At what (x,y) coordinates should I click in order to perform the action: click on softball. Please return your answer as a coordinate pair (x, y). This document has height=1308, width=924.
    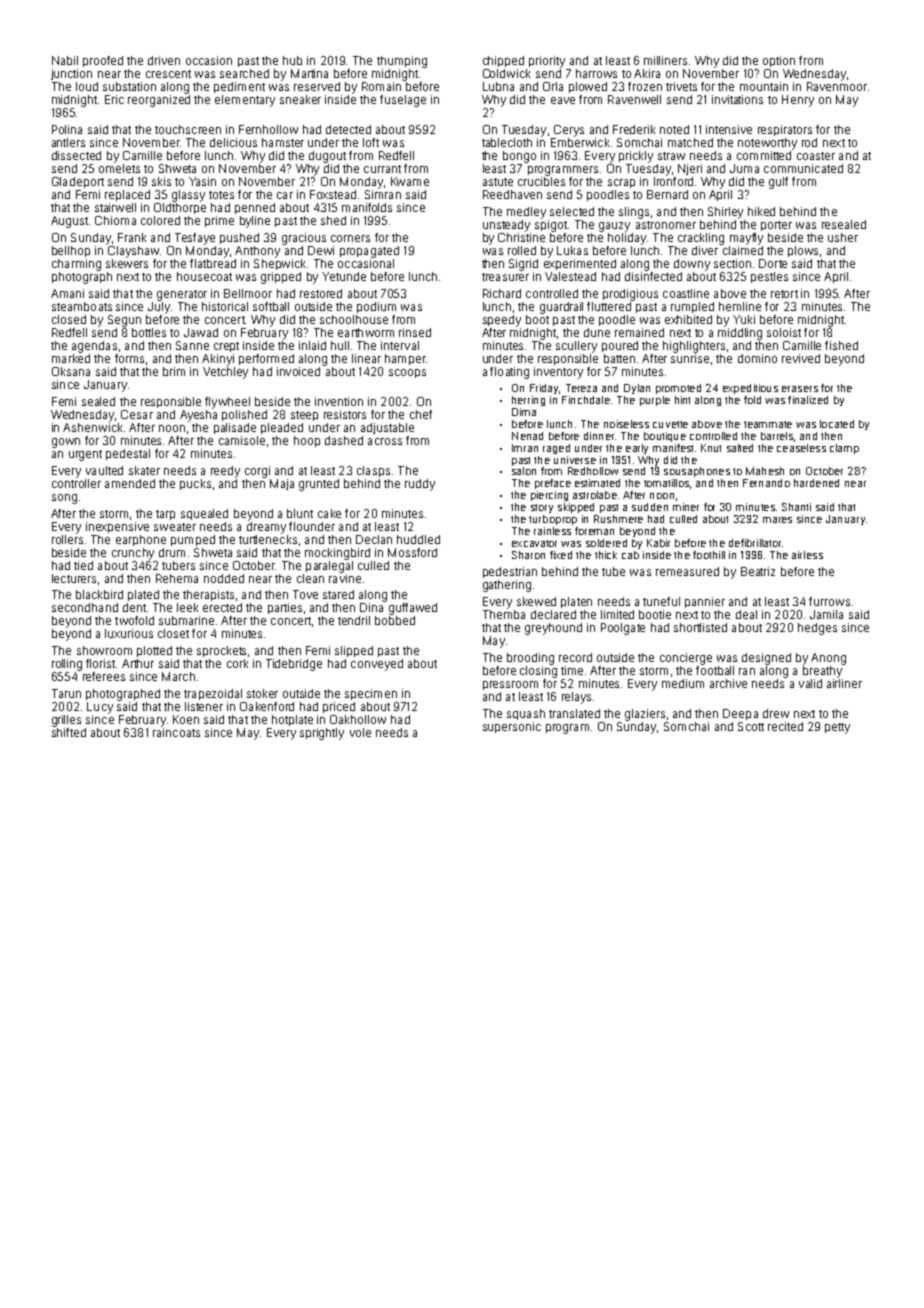
    Looking at the image, I should click on (271, 306).
